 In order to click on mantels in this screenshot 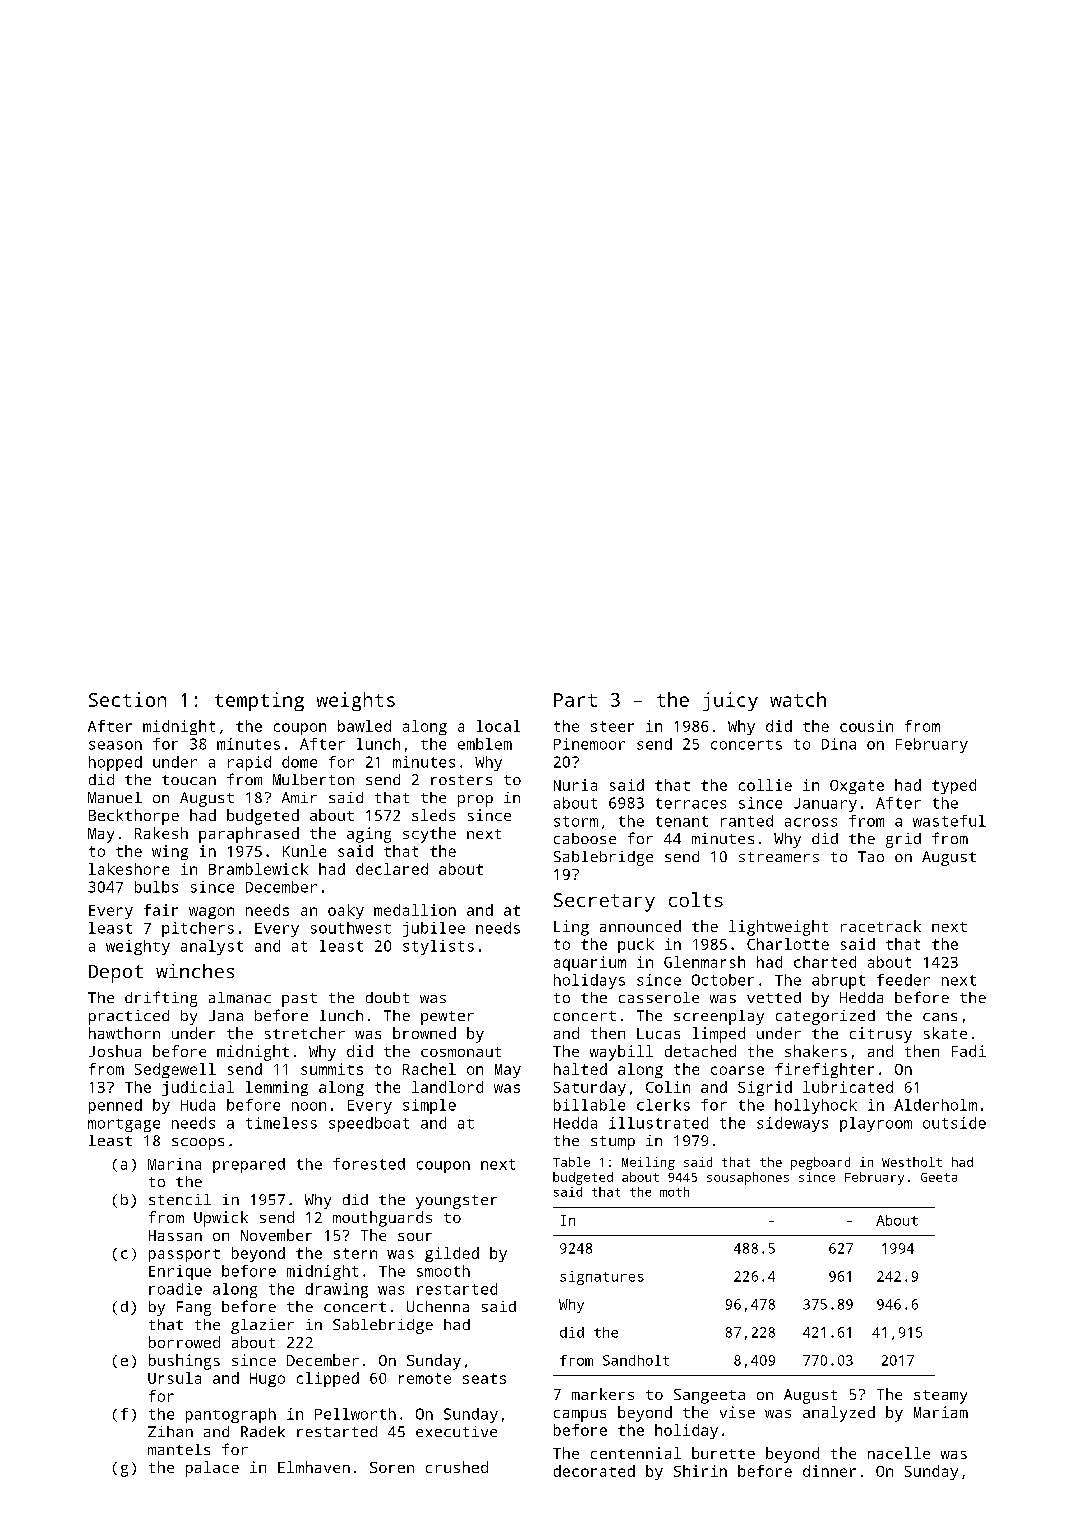, I will do `click(179, 1449)`.
